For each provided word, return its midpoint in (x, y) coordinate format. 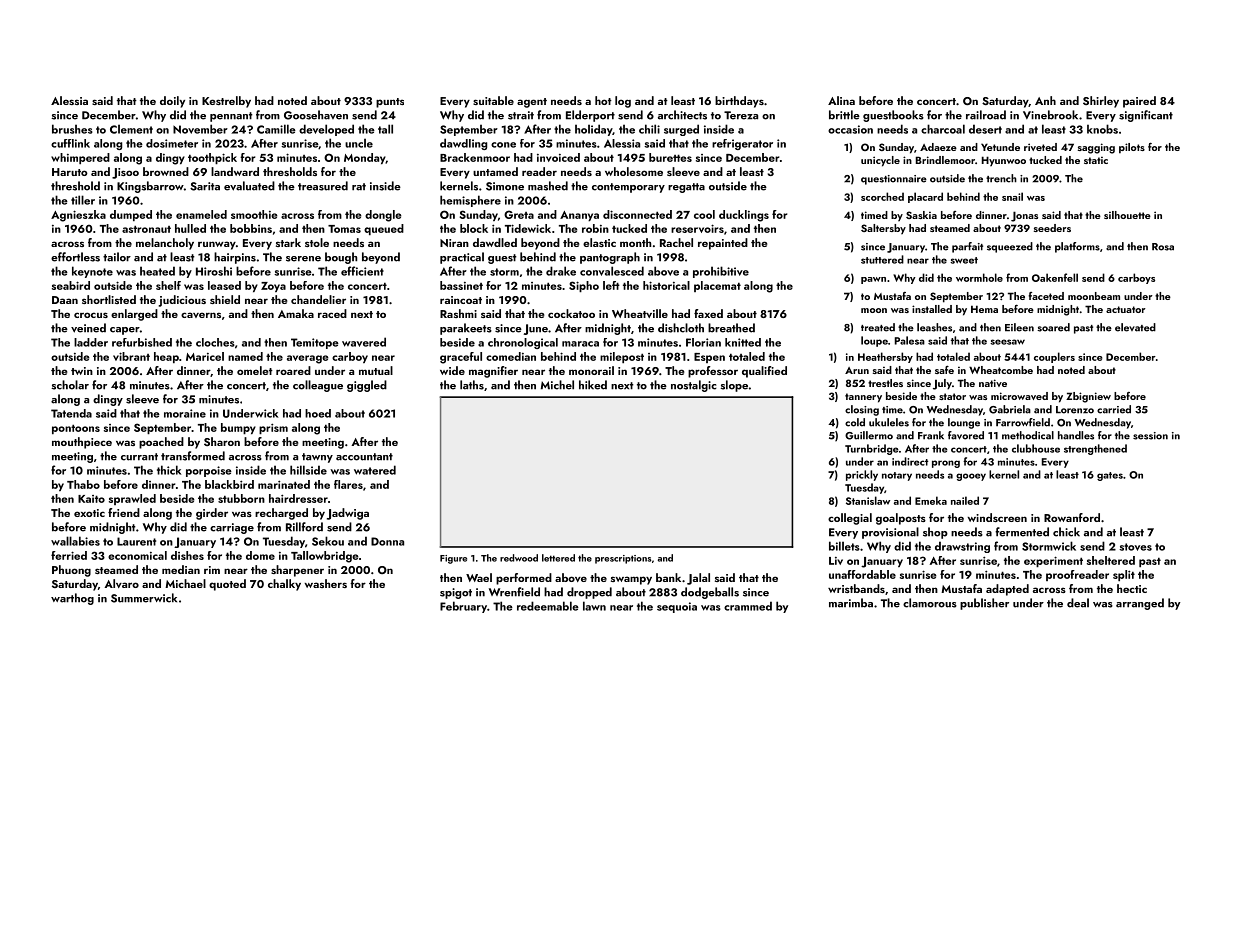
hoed (318, 413)
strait (521, 115)
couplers (1054, 357)
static (1096, 160)
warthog (72, 599)
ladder (91, 342)
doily (172, 102)
